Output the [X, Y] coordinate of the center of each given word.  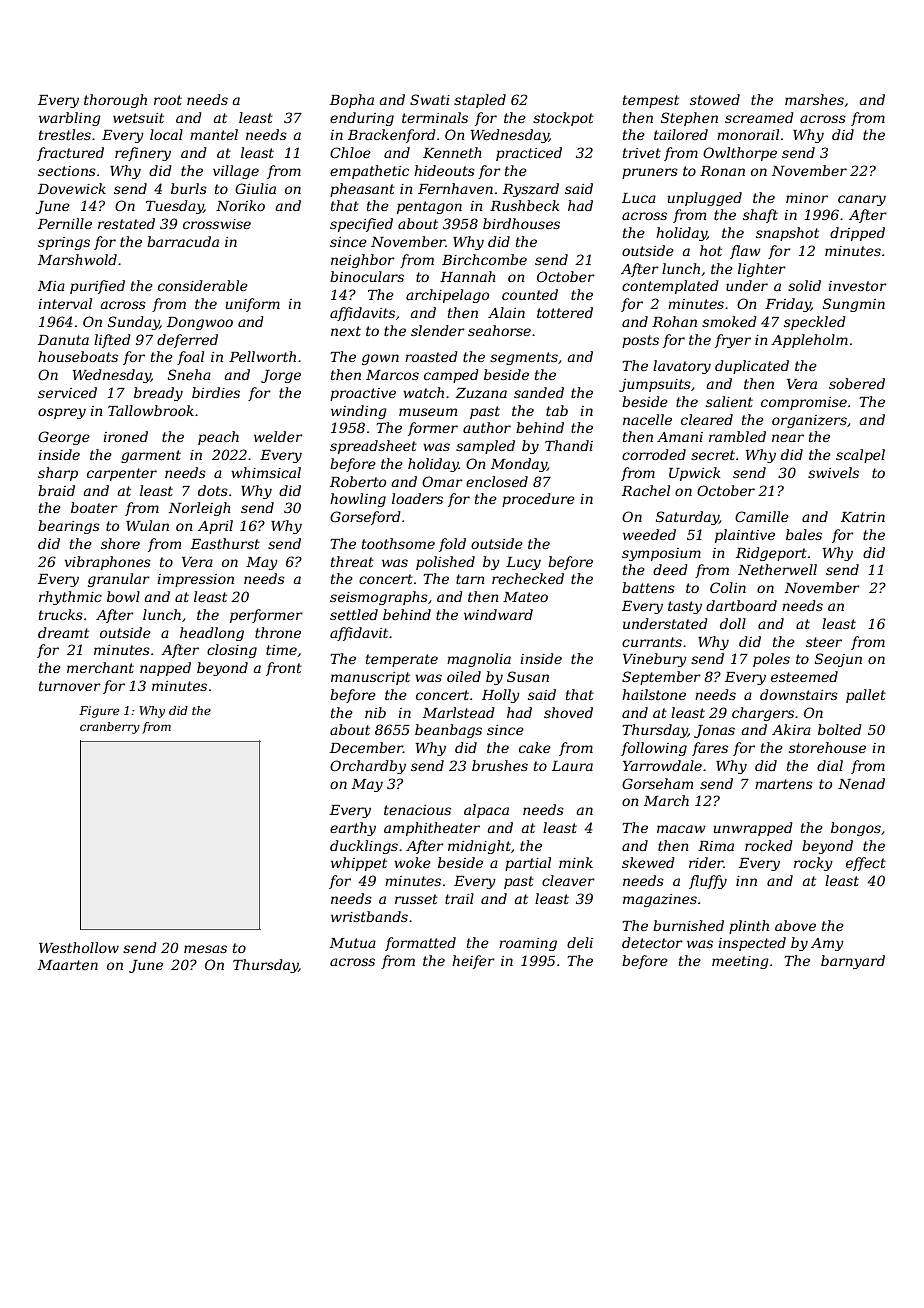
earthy [353, 829]
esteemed [804, 676]
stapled [480, 101]
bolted [840, 729]
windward [498, 614]
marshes [814, 99]
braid [56, 490]
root [168, 100]
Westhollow [79, 947]
